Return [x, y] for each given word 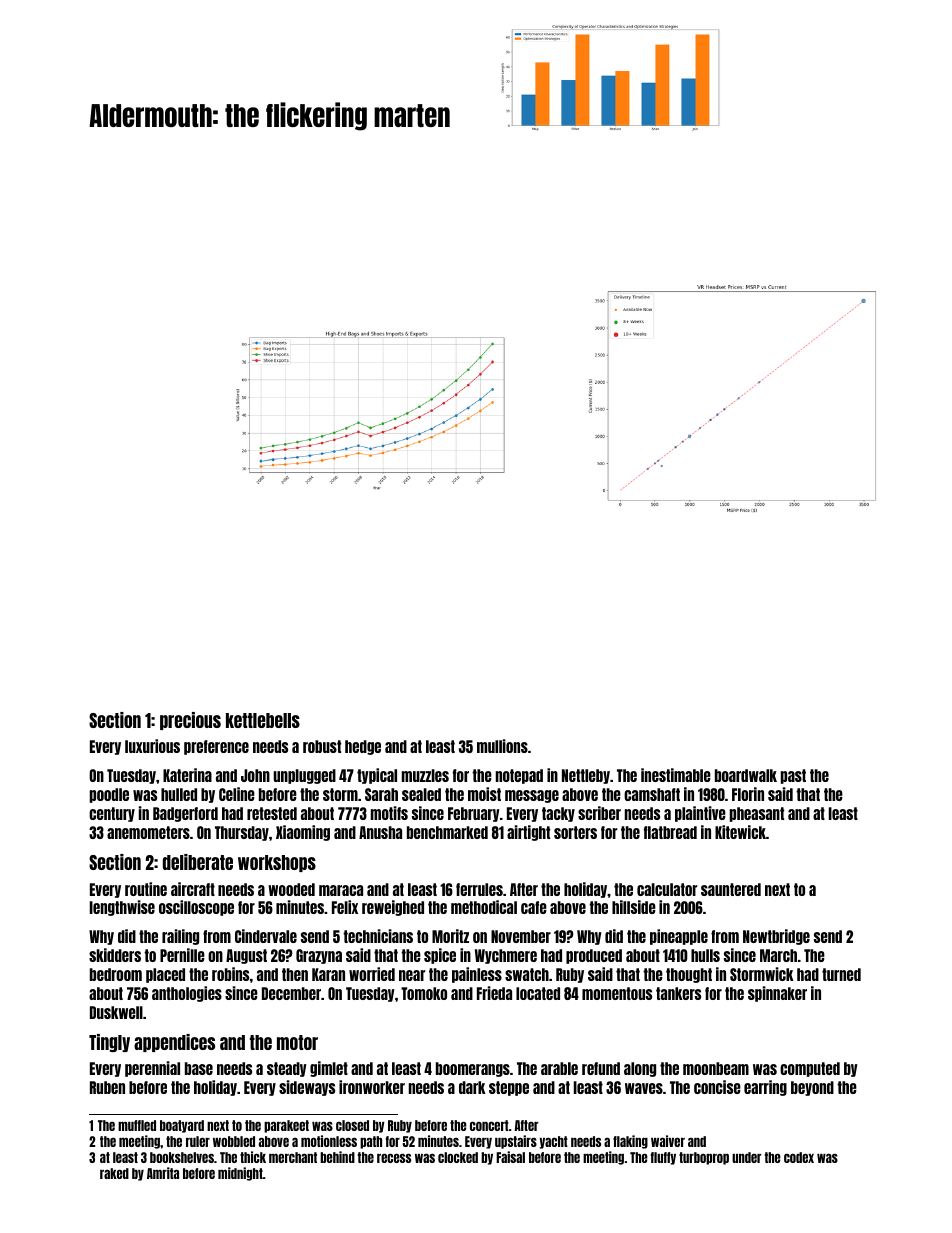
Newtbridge [776, 937]
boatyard [182, 1126]
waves [644, 1088]
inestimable [676, 775]
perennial [152, 1069]
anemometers [148, 832]
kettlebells [263, 720]
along [640, 1069]
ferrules [479, 889]
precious [190, 721]
